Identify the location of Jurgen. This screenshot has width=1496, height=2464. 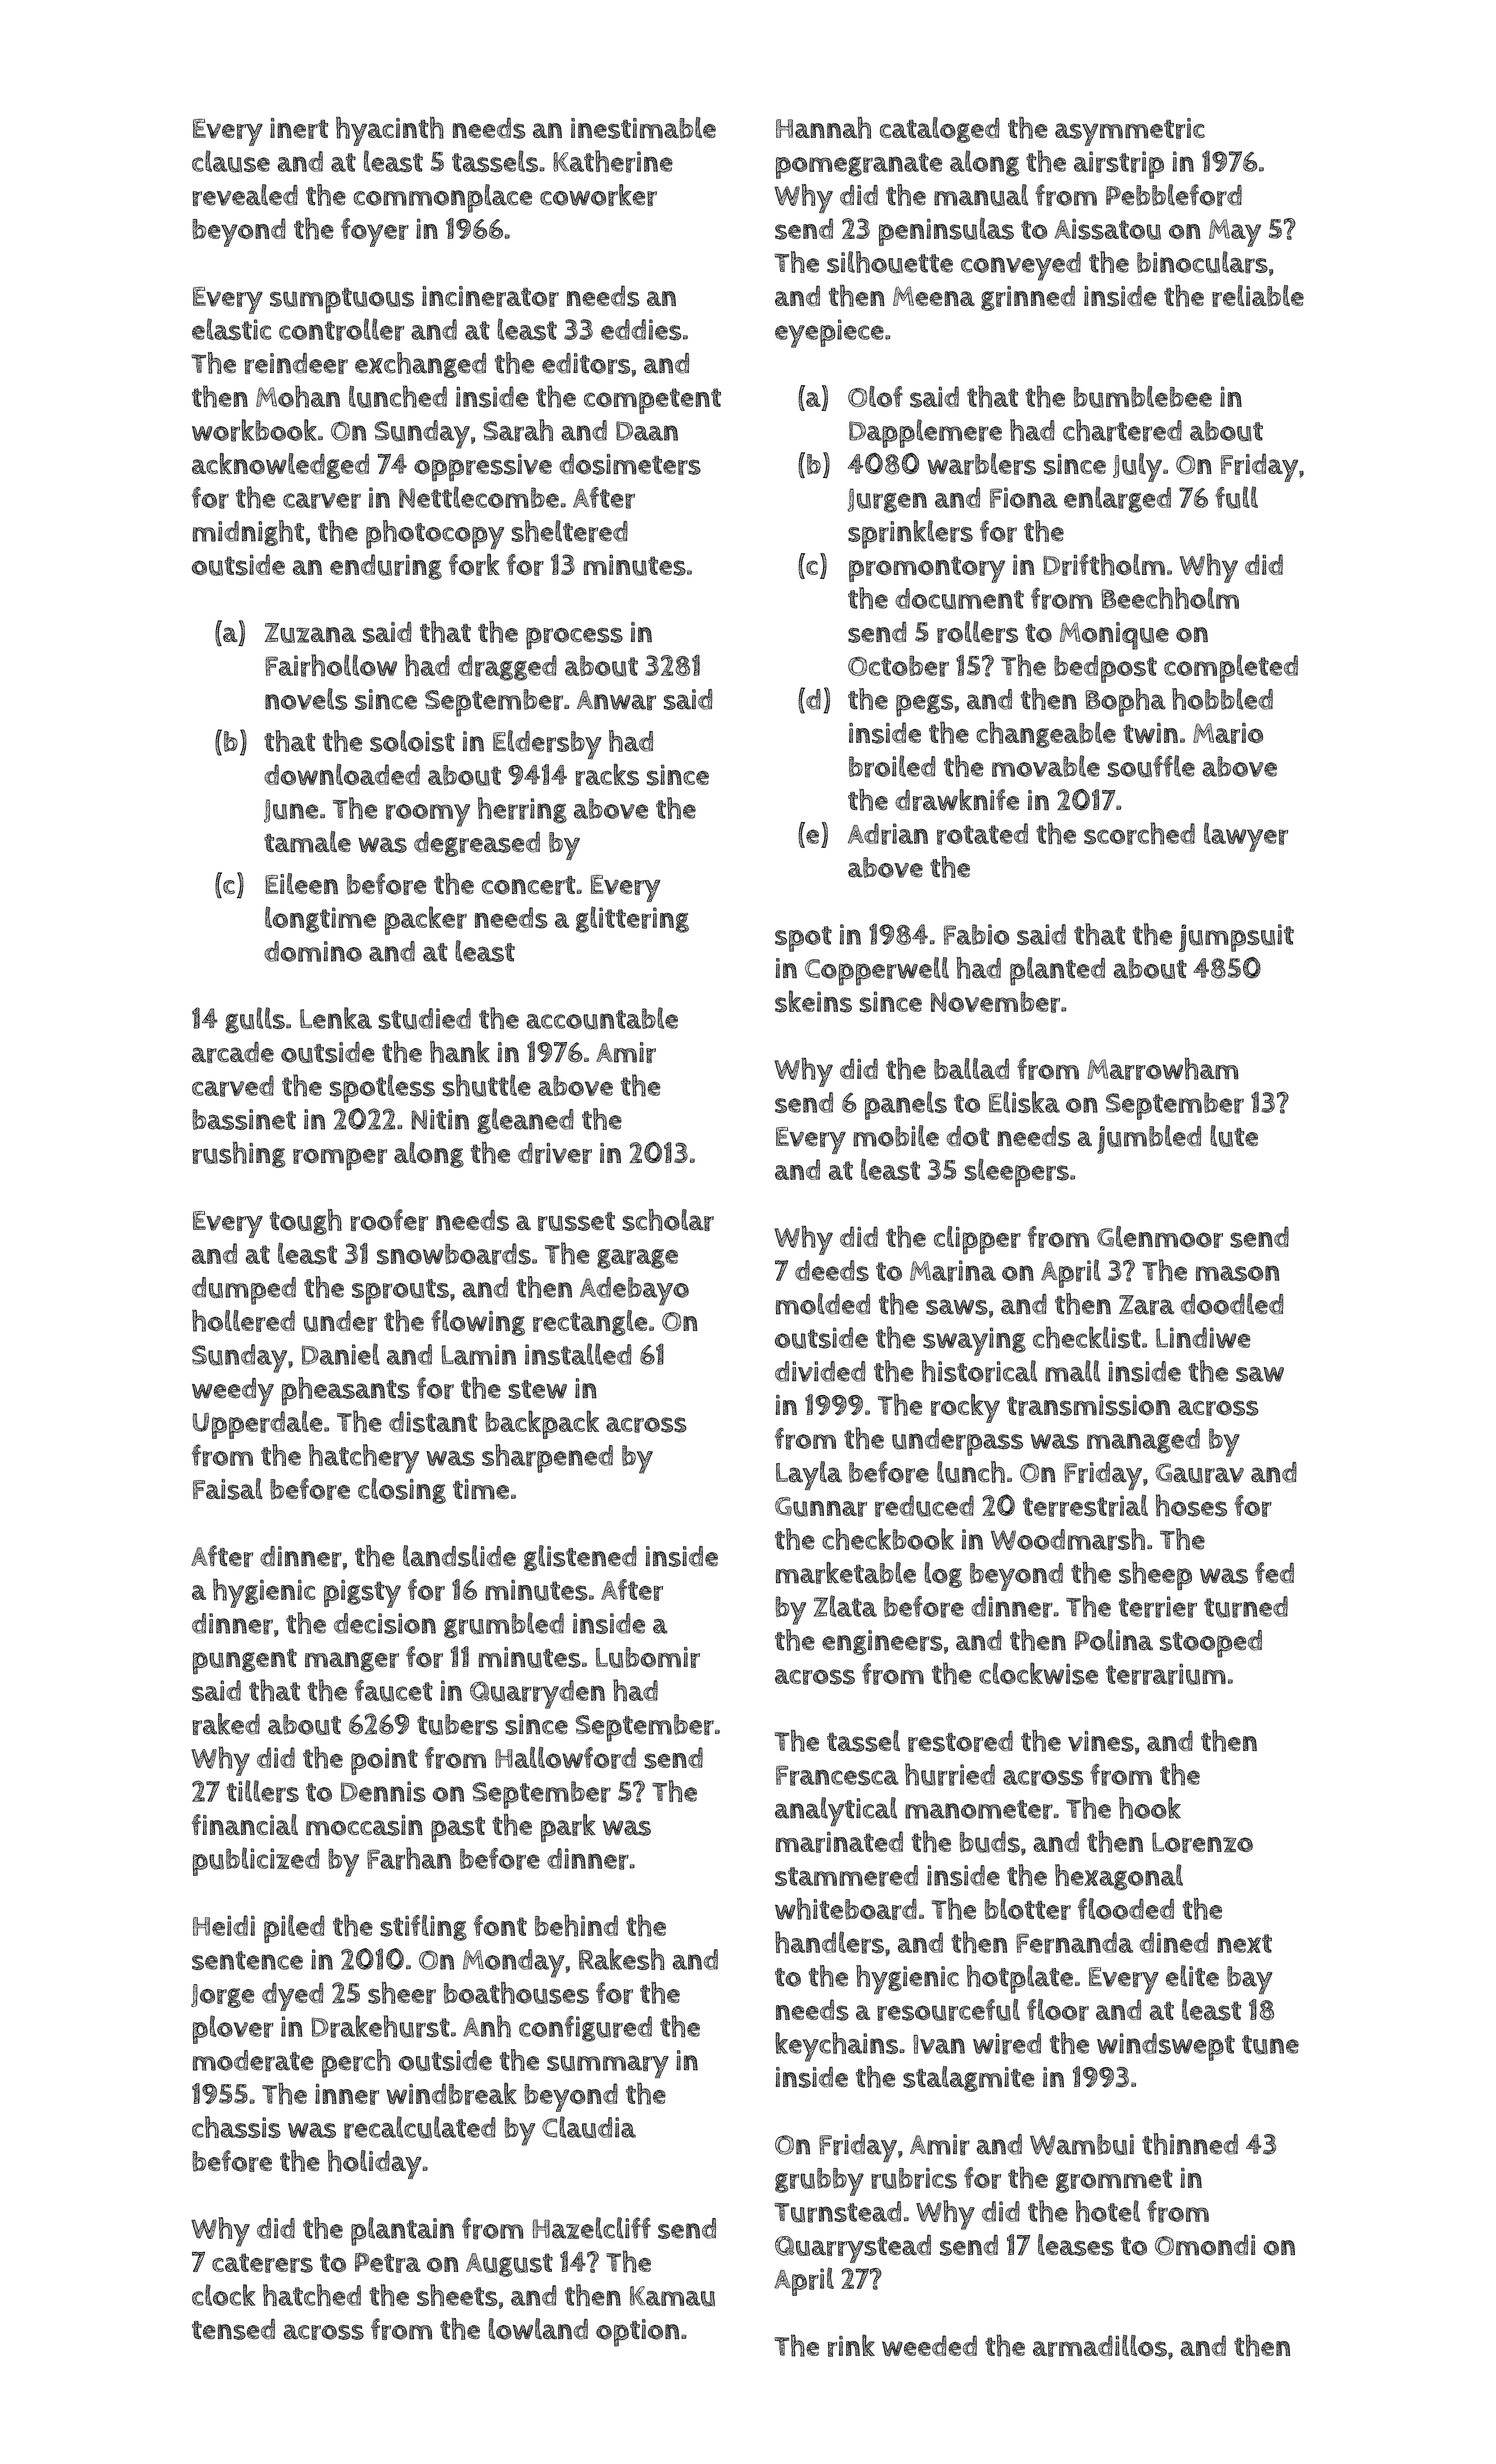
(887, 500).
